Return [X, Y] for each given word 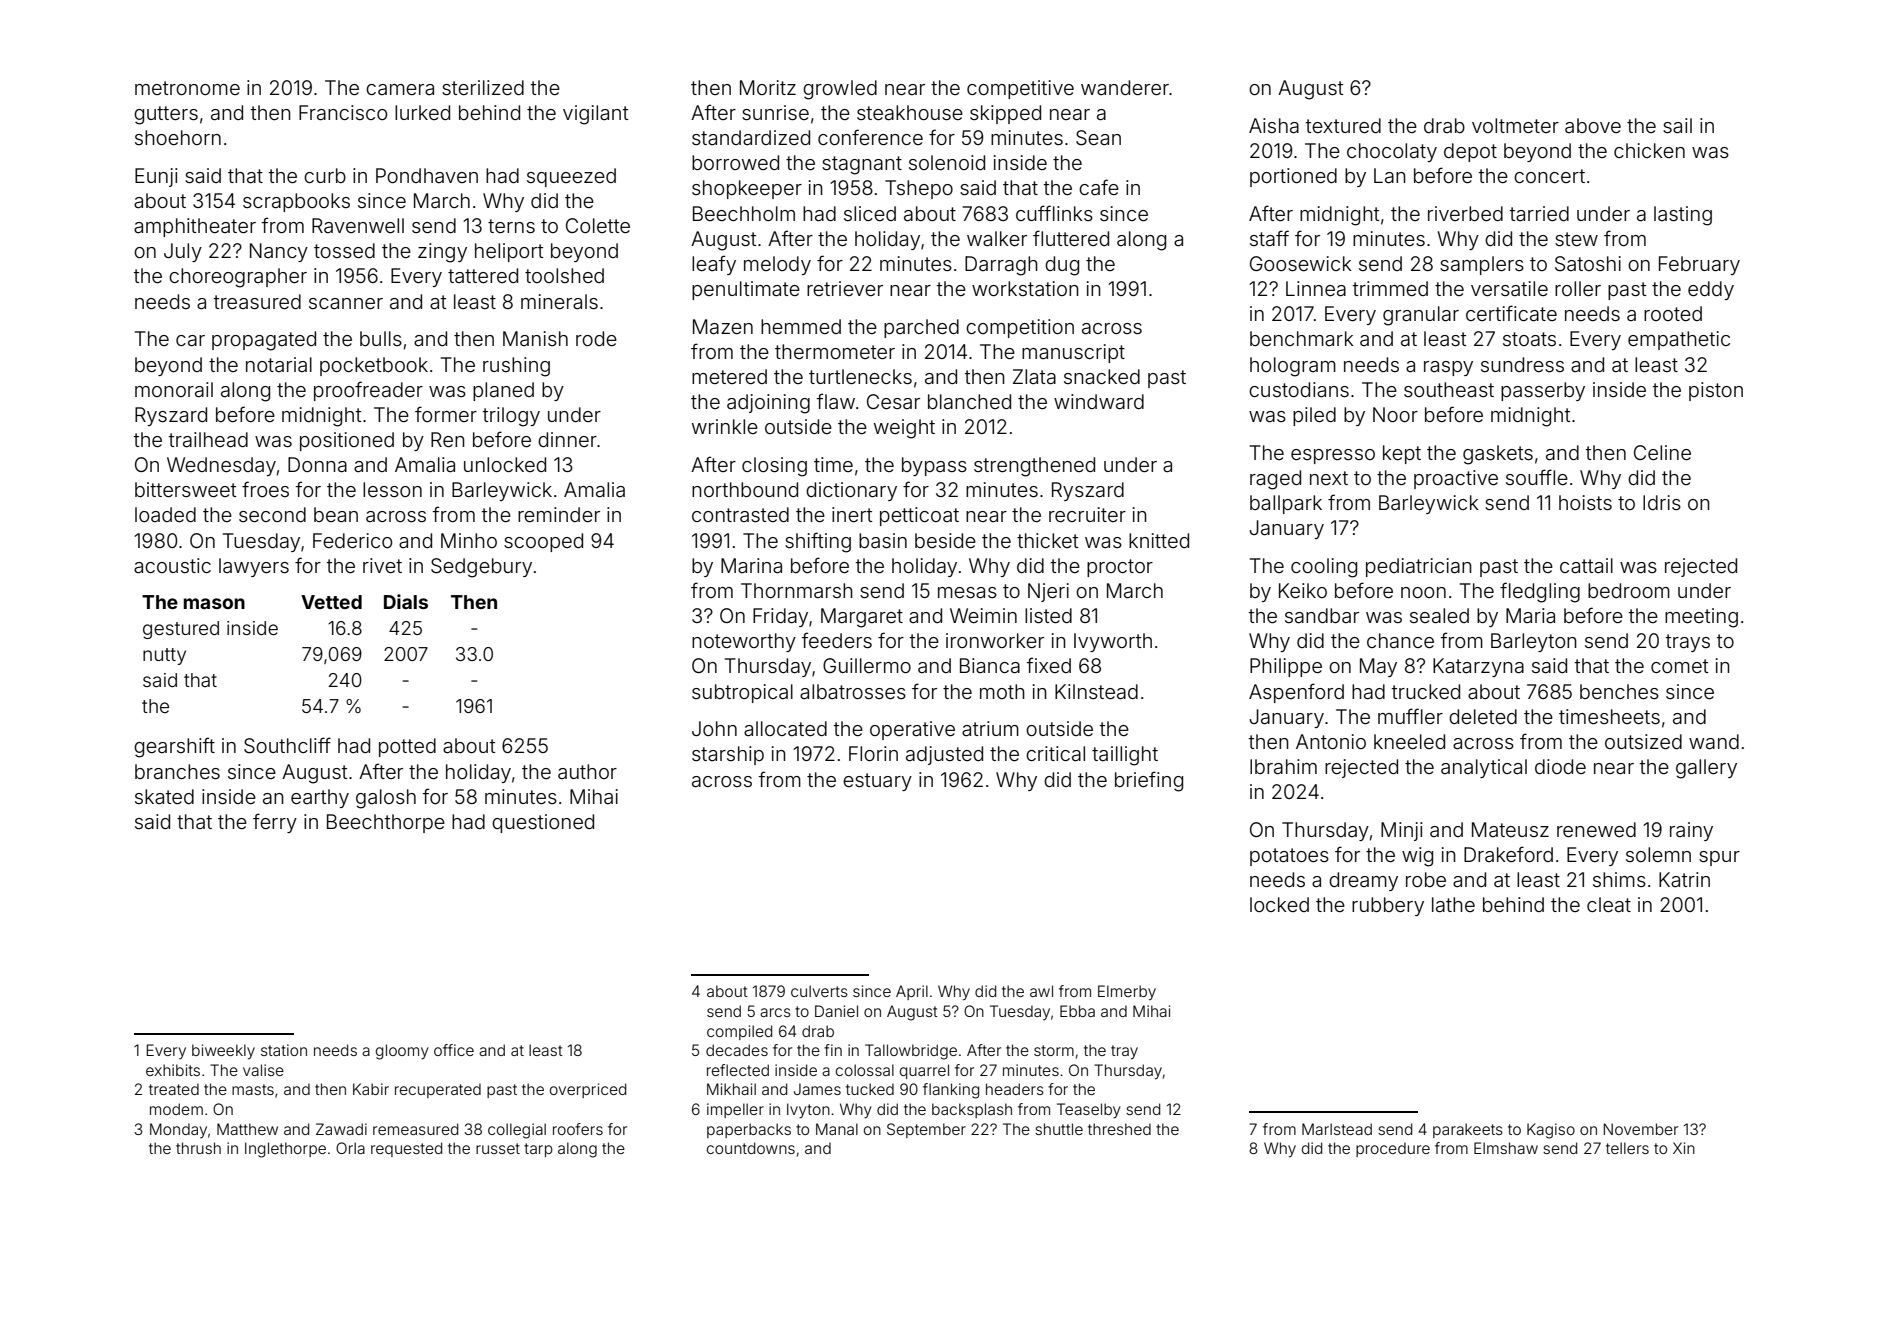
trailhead [208, 439]
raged [1275, 480]
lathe [1453, 904]
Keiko [1303, 590]
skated [164, 796]
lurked [422, 112]
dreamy [1363, 881]
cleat [1609, 904]
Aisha [1274, 125]
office [454, 1050]
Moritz [768, 87]
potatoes [1289, 857]
